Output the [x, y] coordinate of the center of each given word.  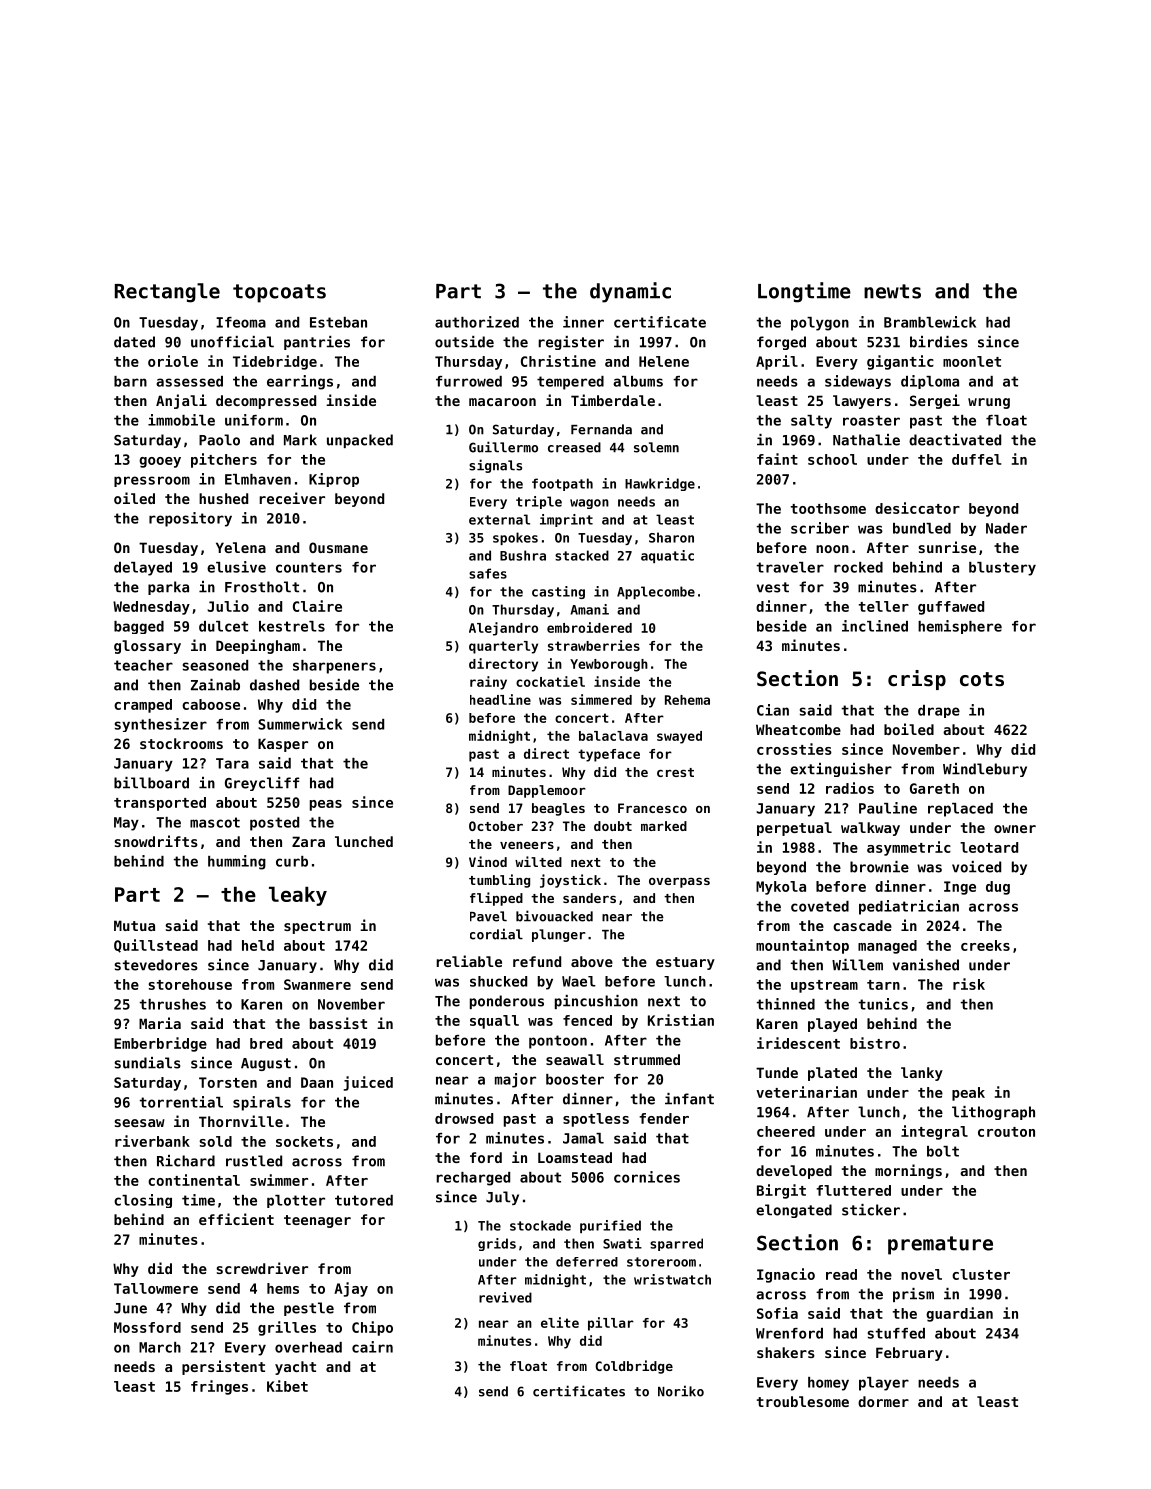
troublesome [803, 1401]
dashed [274, 685]
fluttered [853, 1190]
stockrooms [181, 743]
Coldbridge [634, 1367]
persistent [223, 1367]
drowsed [464, 1118]
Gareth [934, 788]
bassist [338, 1023]
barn [130, 381]
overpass [679, 883]
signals [495, 466]
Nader [1006, 528]
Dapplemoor [547, 791]
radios [850, 788]
